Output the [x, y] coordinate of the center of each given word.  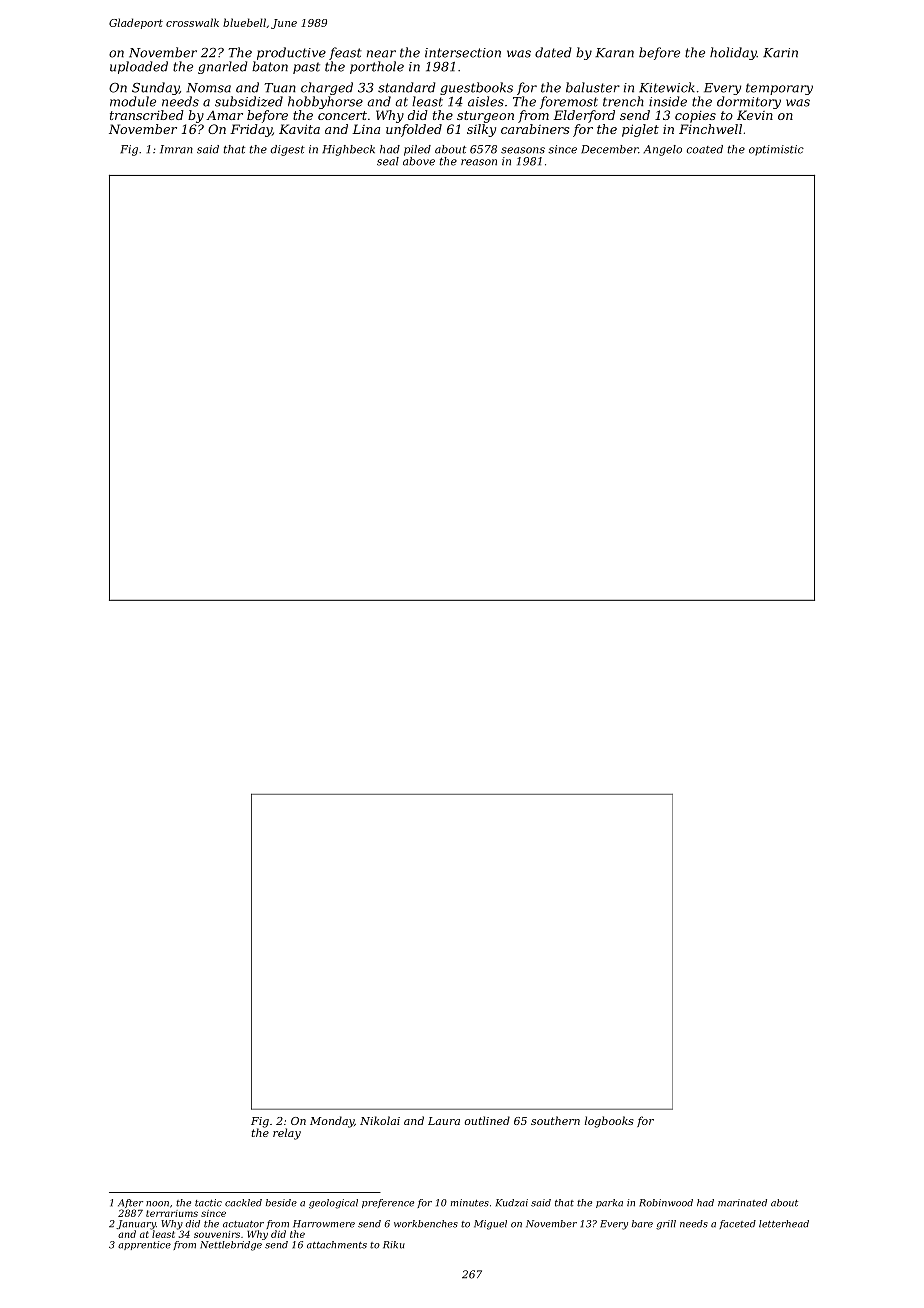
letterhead [784, 1224]
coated [705, 149]
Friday [251, 130]
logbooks [609, 1122]
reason [479, 162]
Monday [332, 1122]
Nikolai [380, 1120]
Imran [176, 149]
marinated [742, 1203]
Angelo [663, 150]
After [130, 1203]
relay [287, 1134]
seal [388, 161]
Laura [444, 1121]
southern [555, 1120]
